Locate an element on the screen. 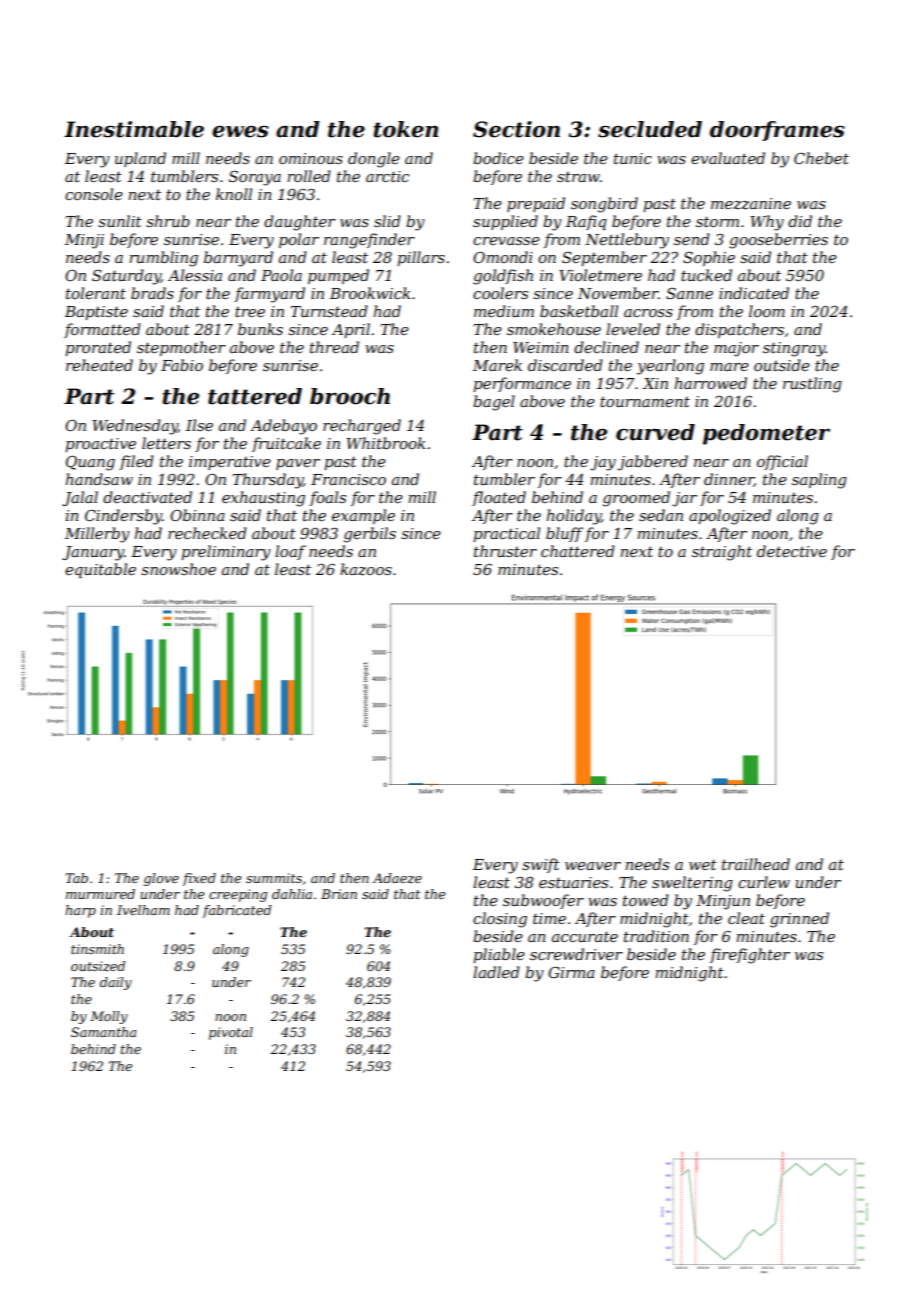  performance is located at coordinates (522, 384).
